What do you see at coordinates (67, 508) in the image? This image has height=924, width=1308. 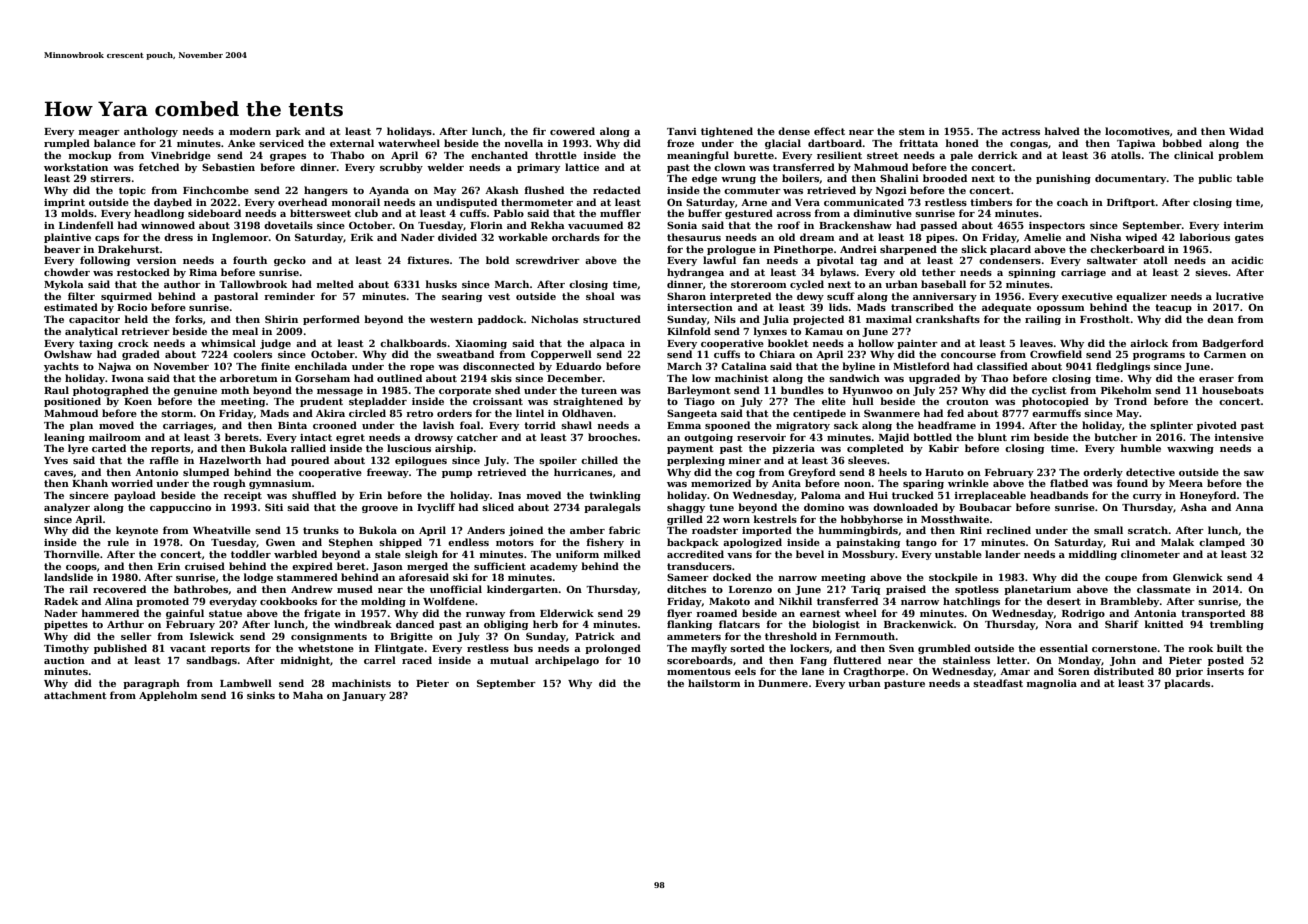 I see `analyzer` at bounding box center [67, 508].
